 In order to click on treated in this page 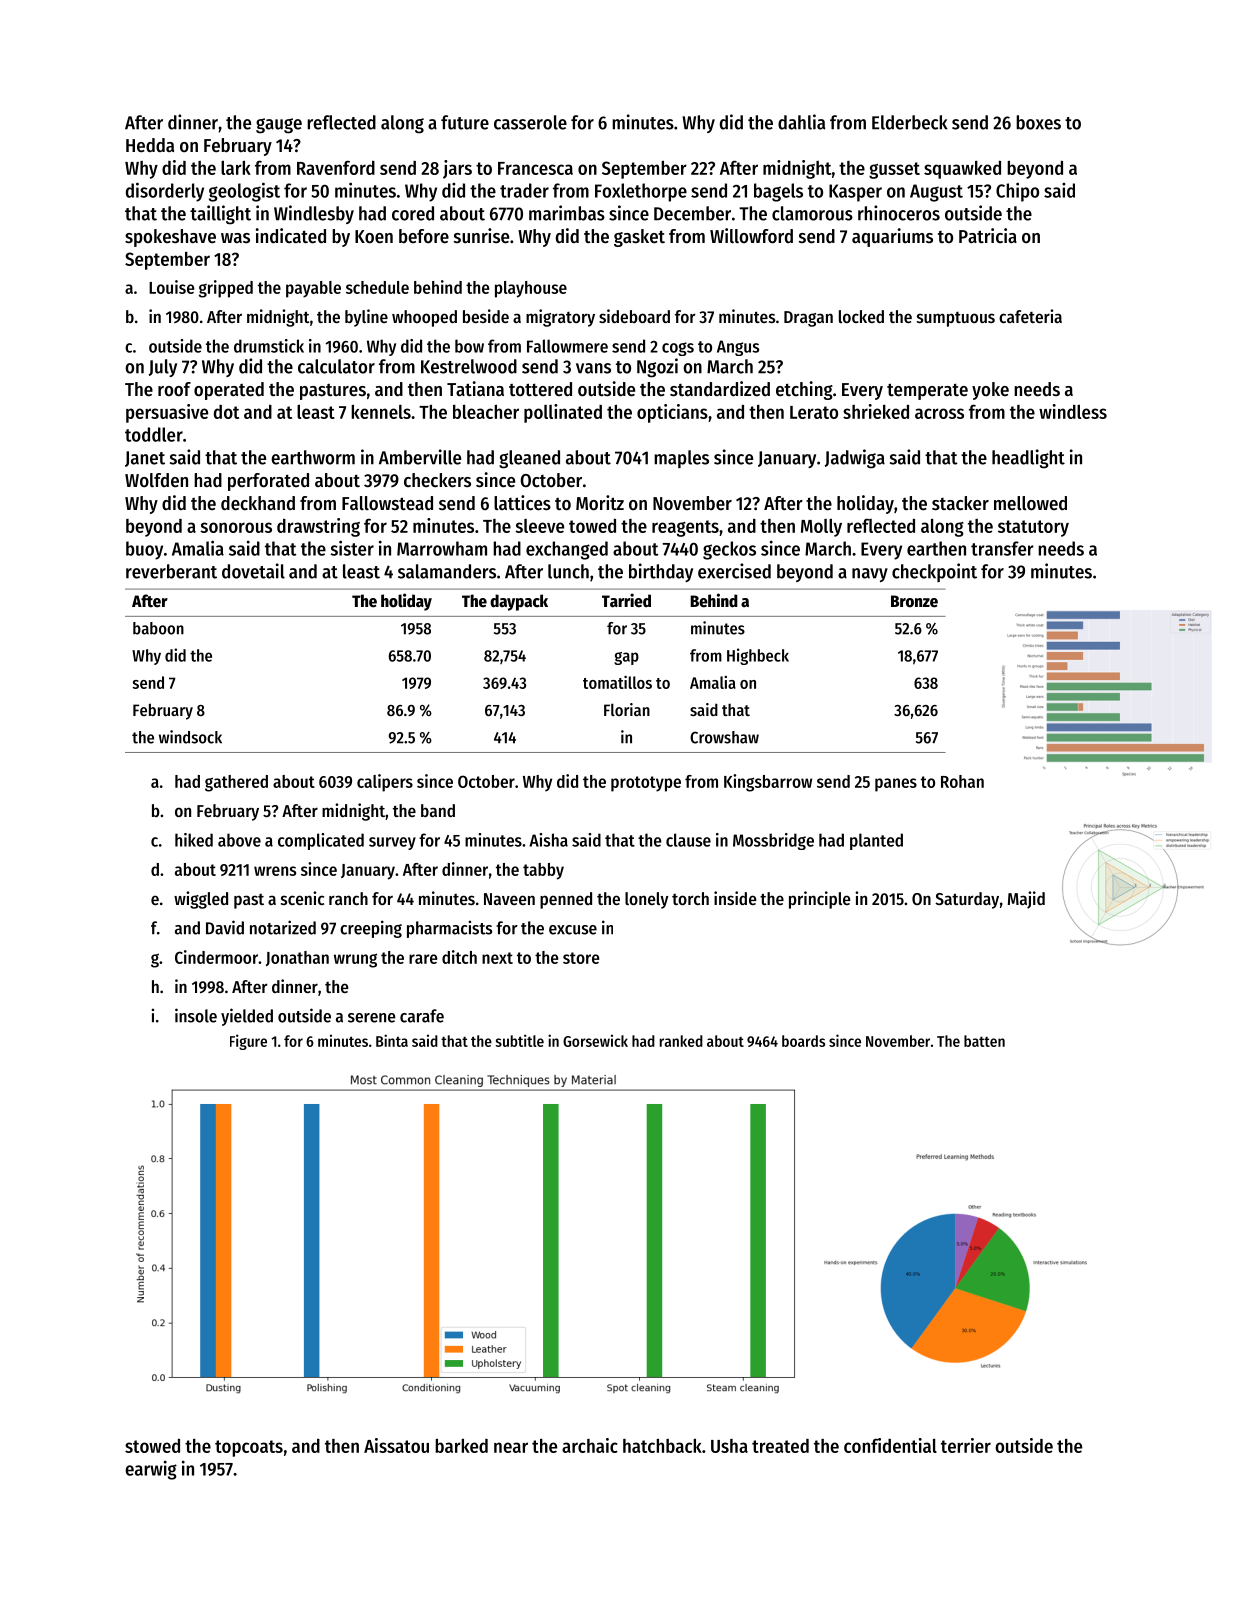, I will do `click(780, 1446)`.
